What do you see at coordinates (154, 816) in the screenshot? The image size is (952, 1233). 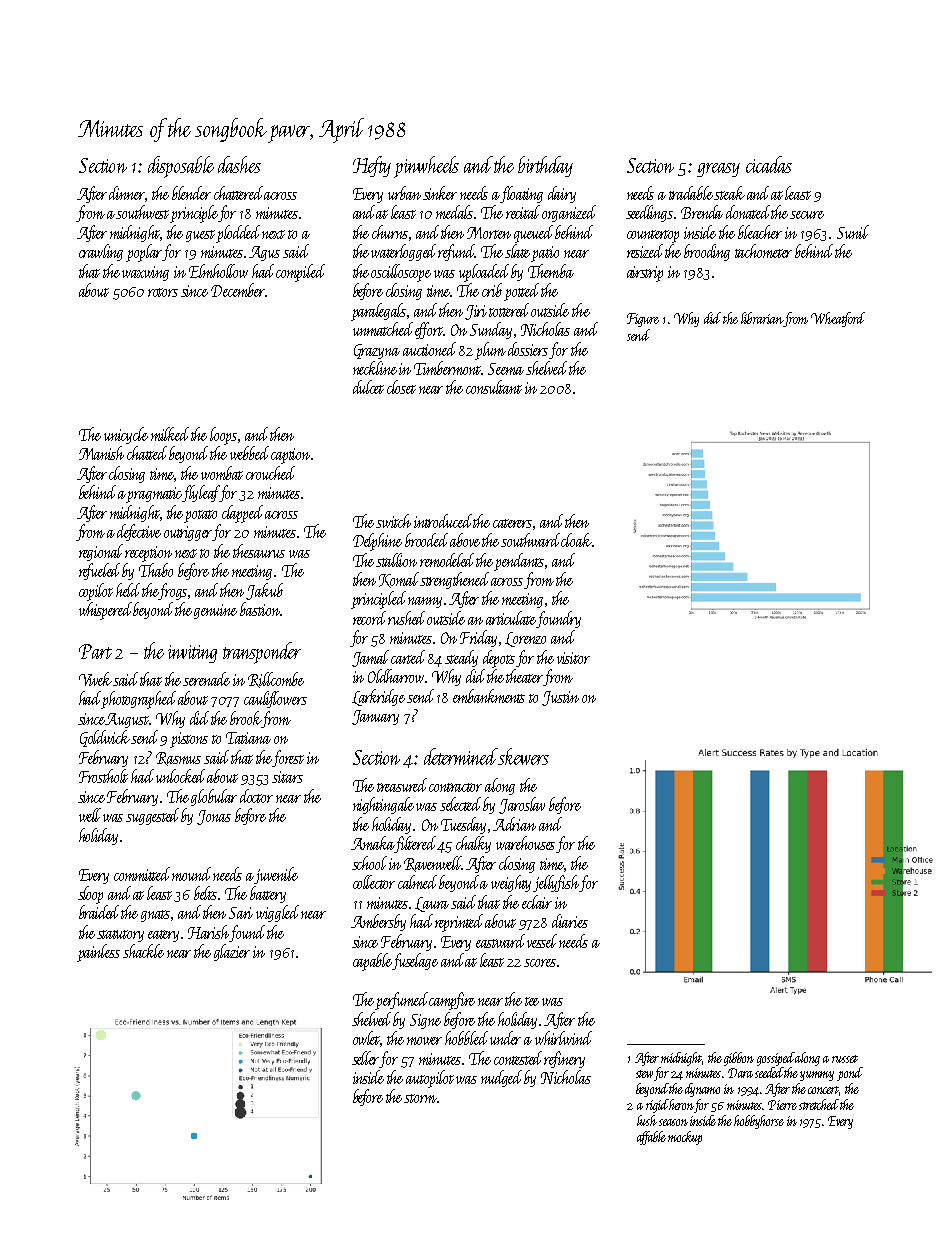 I see `suggested` at bounding box center [154, 816].
